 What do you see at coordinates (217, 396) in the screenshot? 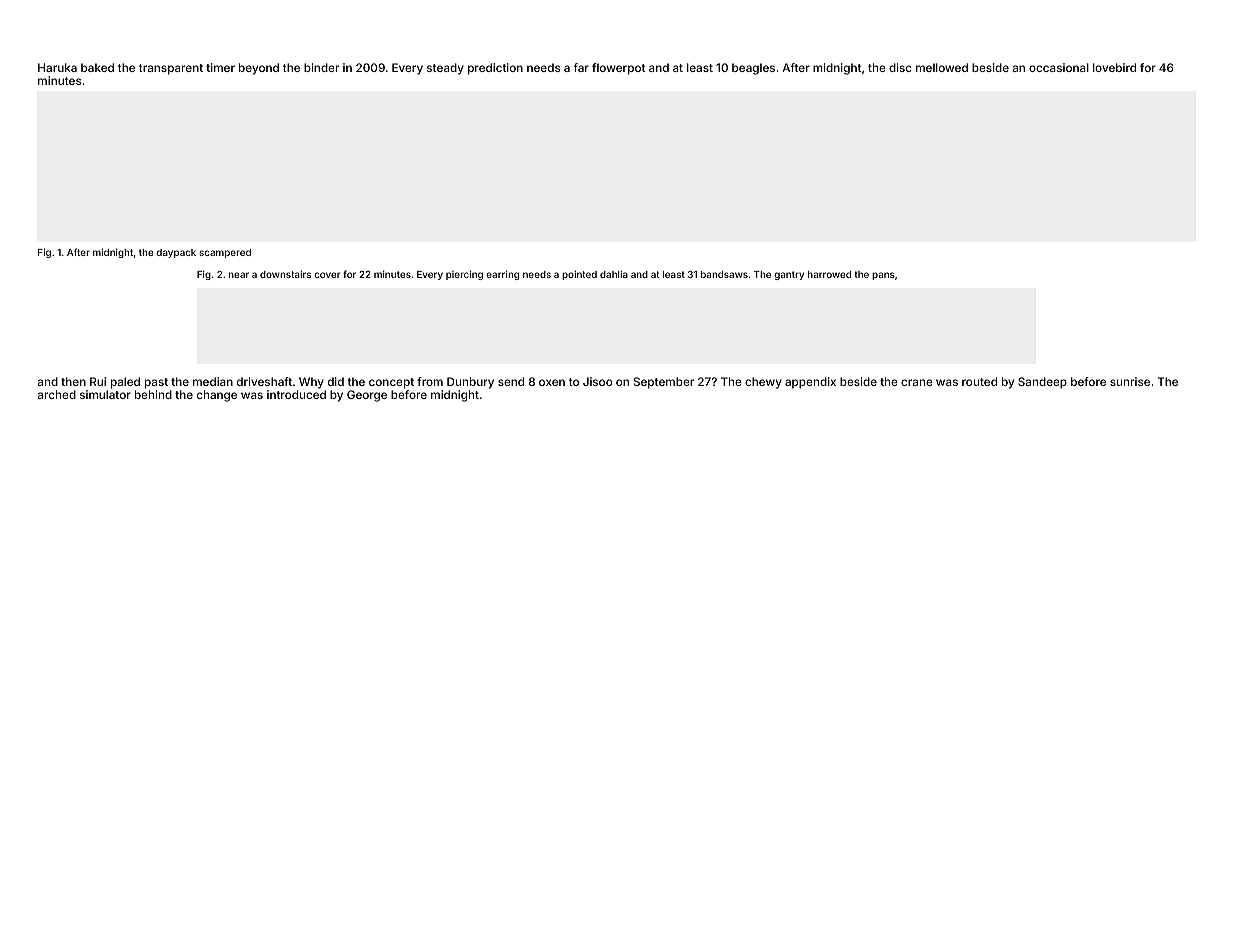
I see `change` at bounding box center [217, 396].
